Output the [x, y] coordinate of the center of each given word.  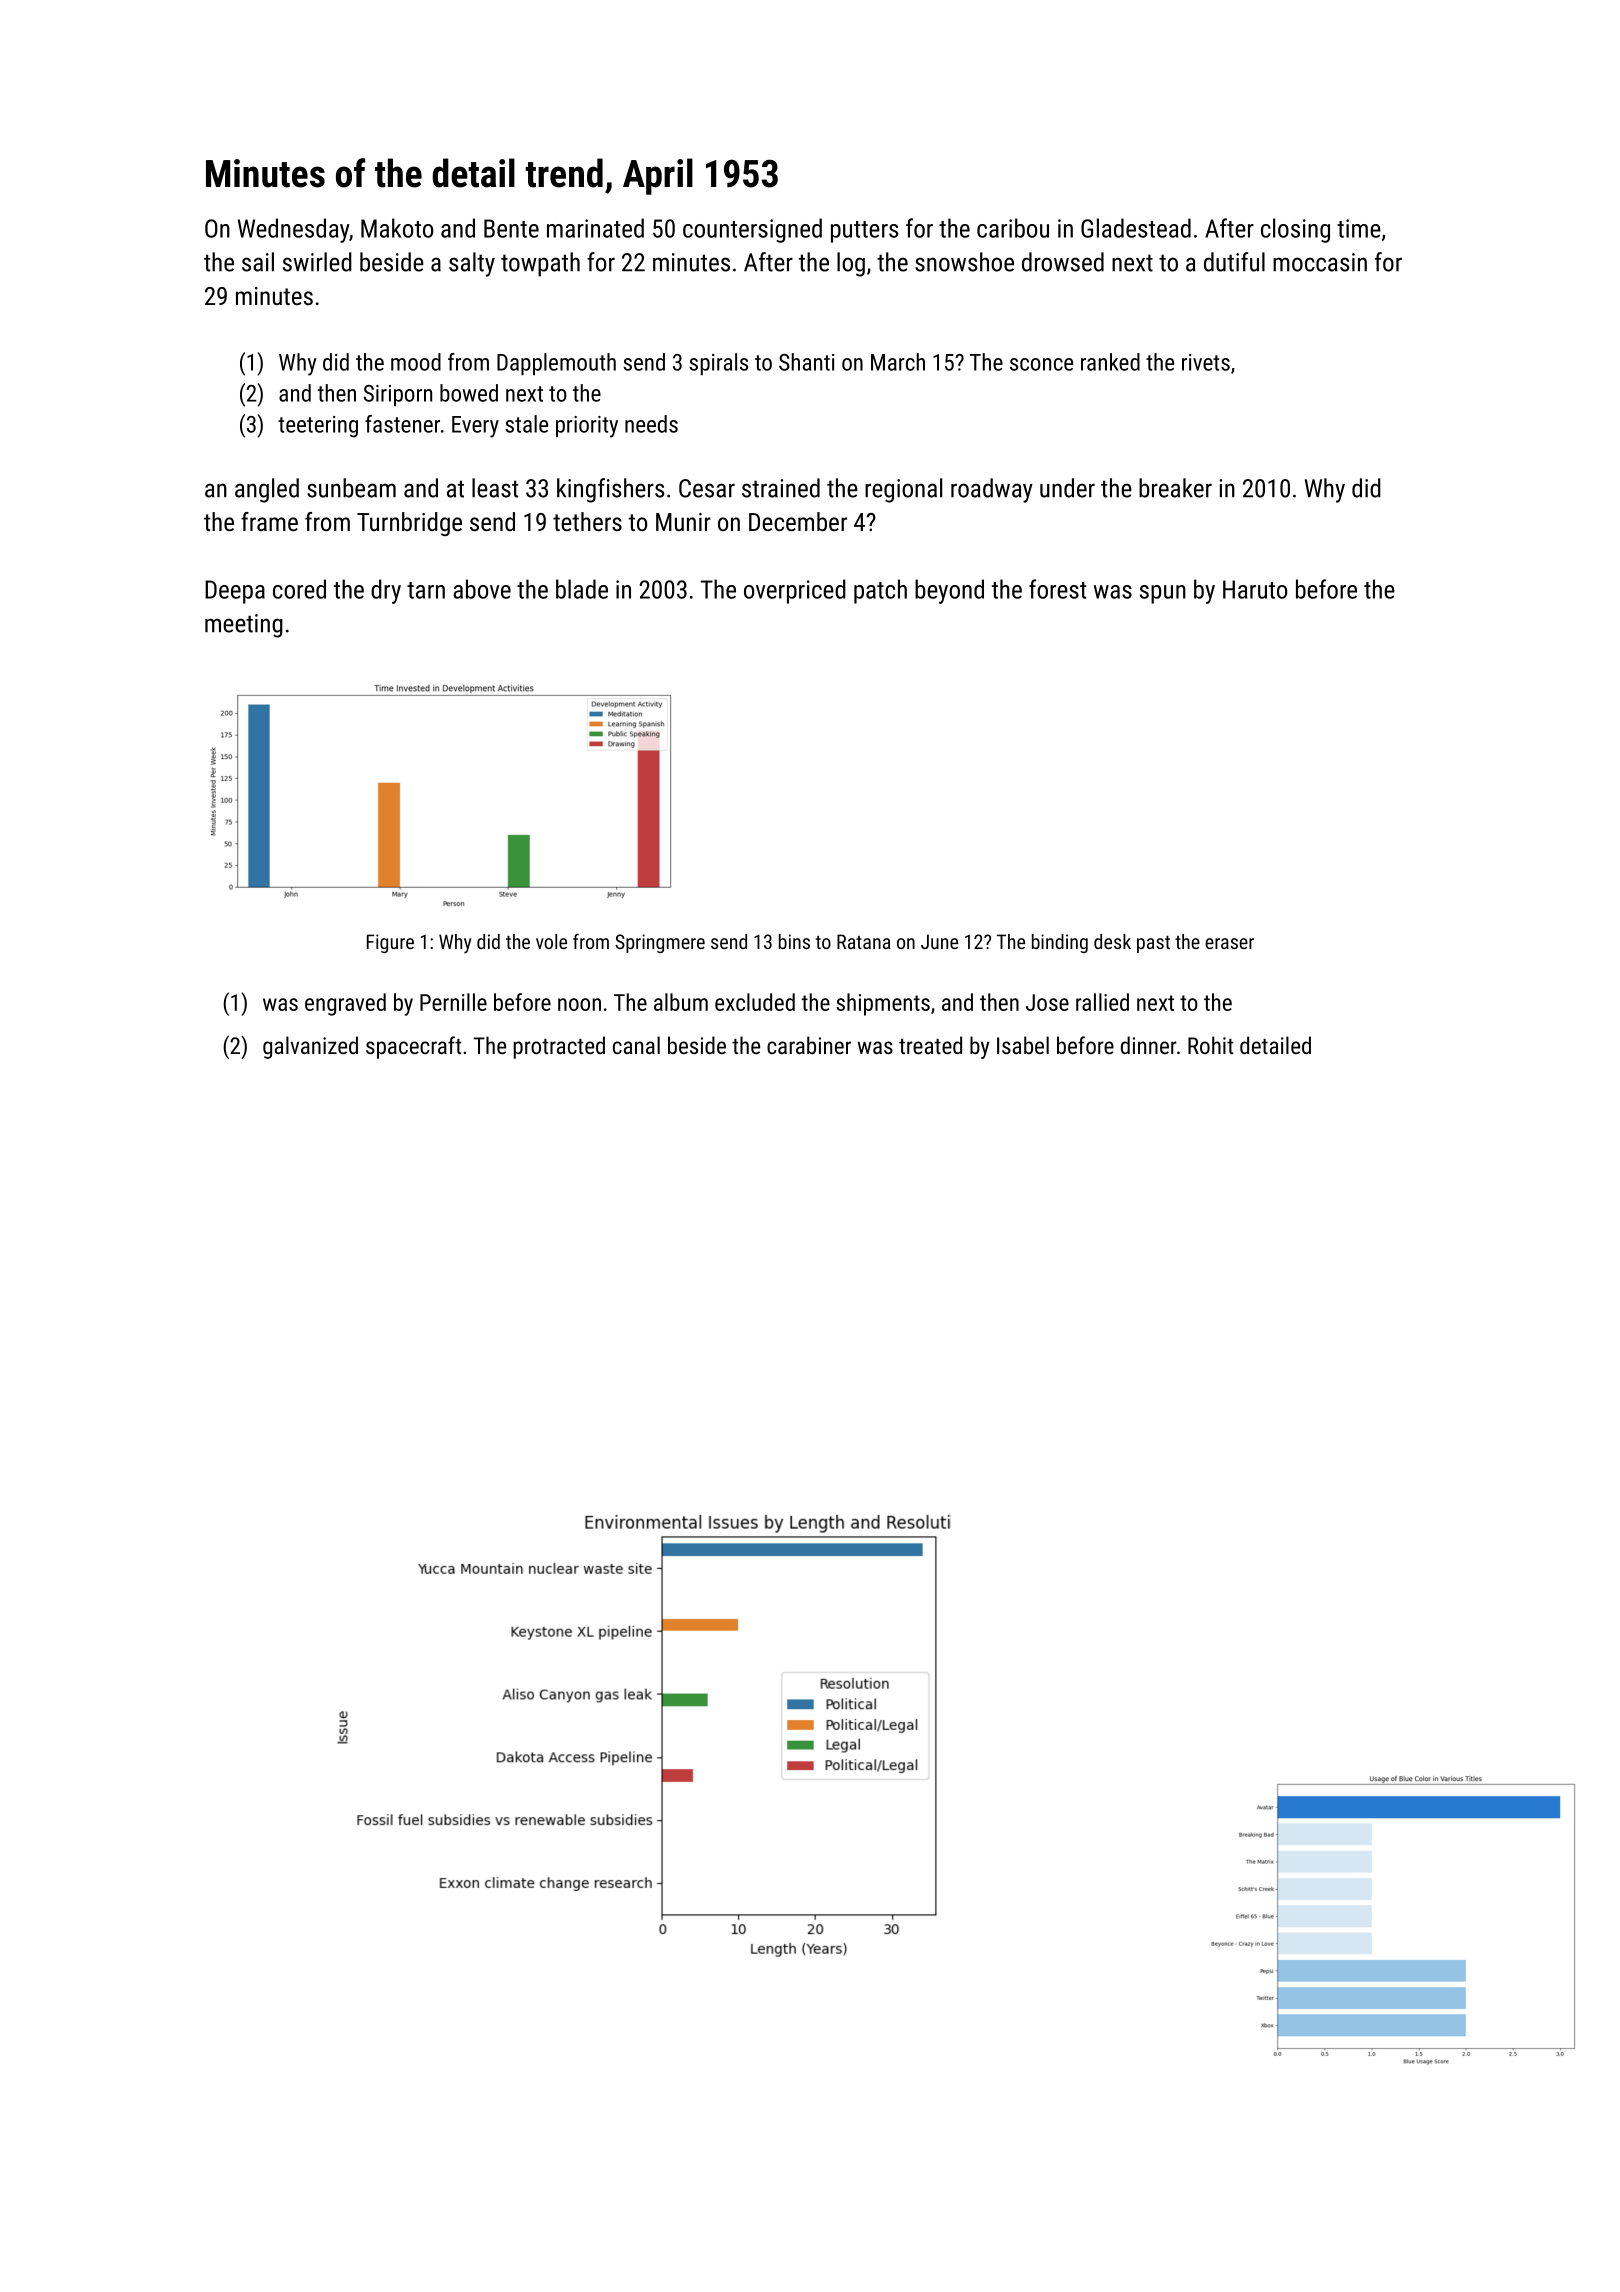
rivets [1206, 362]
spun [1163, 594]
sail [258, 262]
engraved [345, 1004]
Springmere [660, 943]
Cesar [707, 488]
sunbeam [351, 488]
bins [794, 941]
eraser [1229, 943]
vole [551, 941]
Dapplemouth [556, 364]
